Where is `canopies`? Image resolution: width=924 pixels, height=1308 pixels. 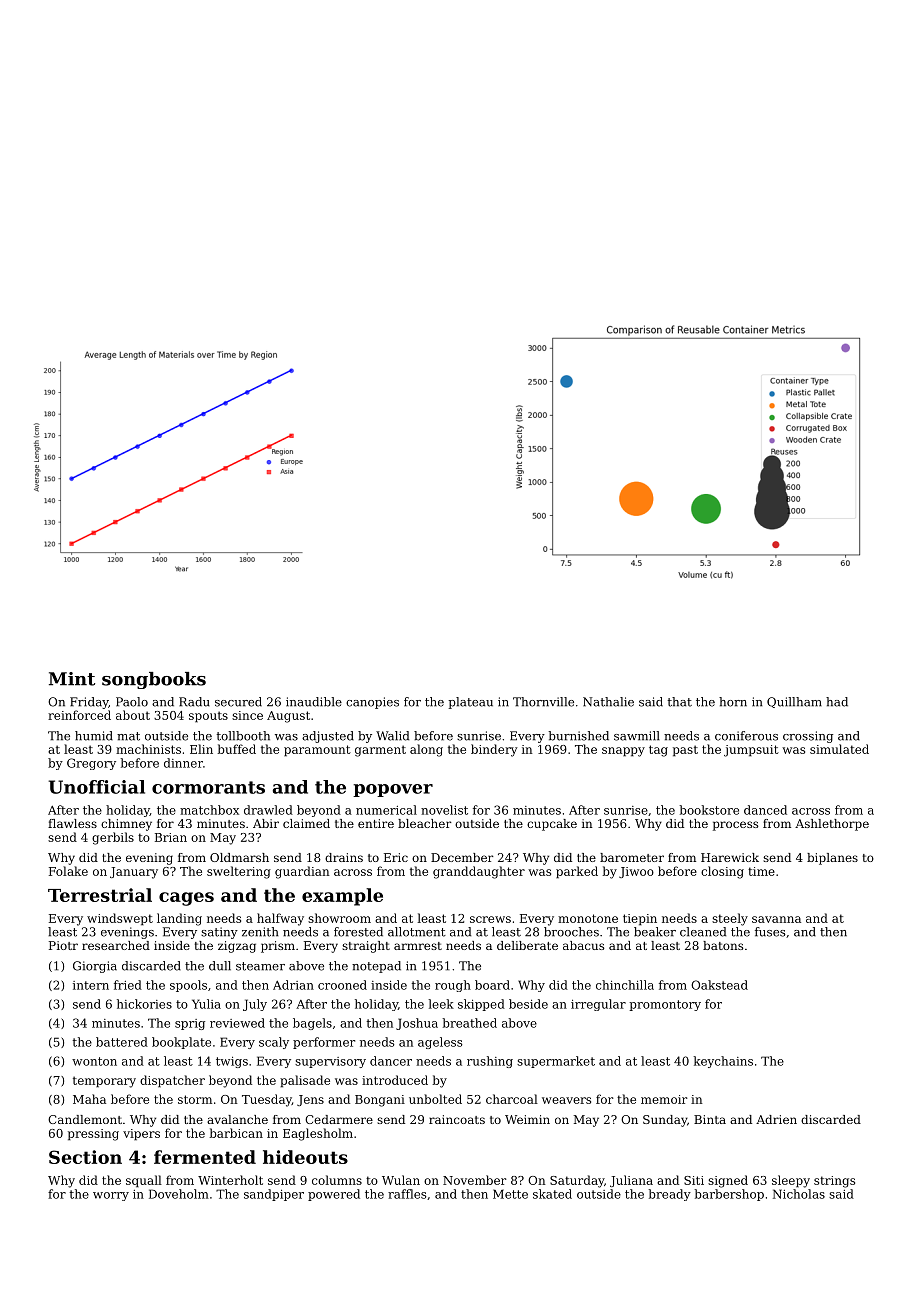
canopies is located at coordinates (372, 703).
